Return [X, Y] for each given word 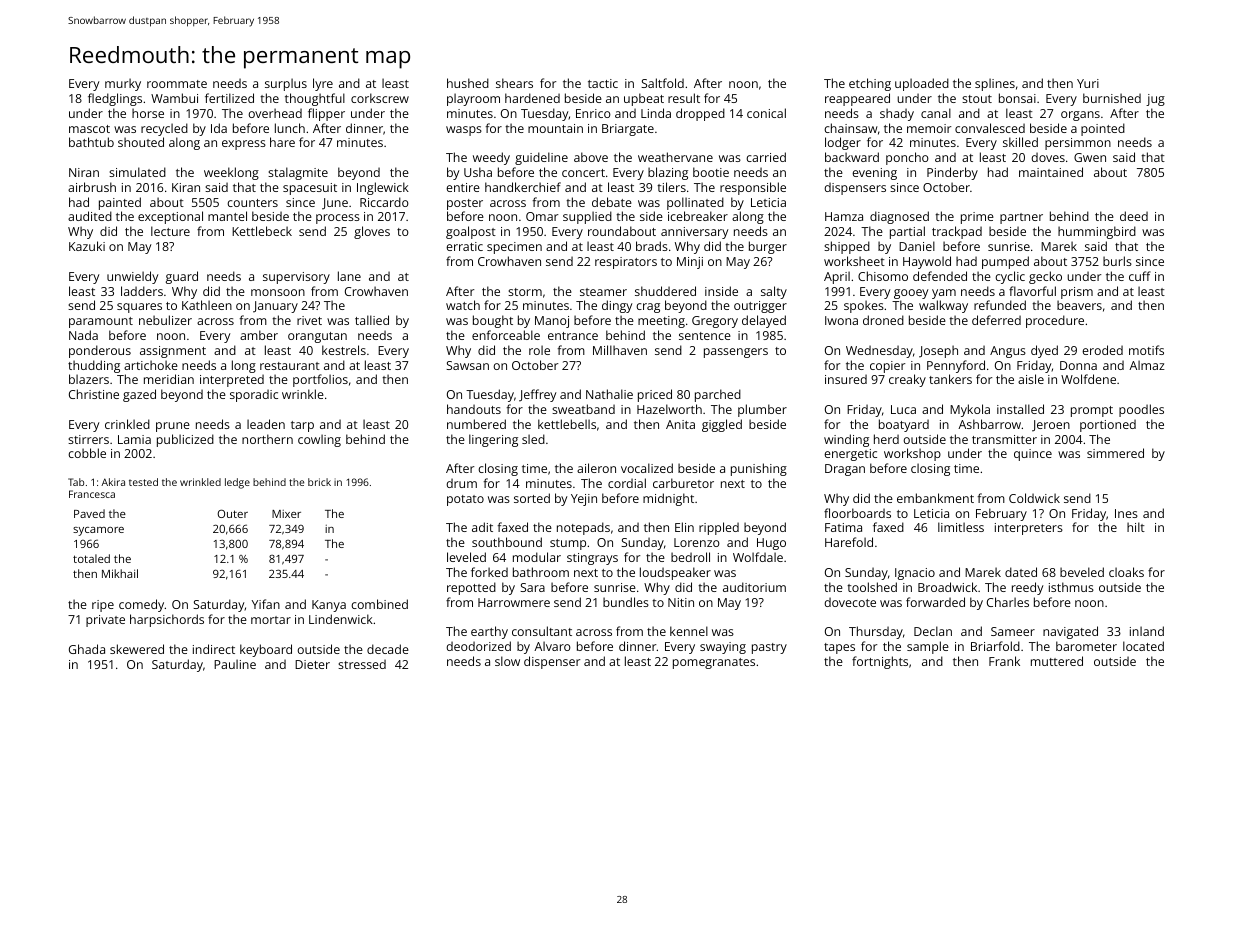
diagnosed [899, 217]
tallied [372, 320]
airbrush [92, 187]
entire [463, 187]
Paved [89, 513]
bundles [626, 602]
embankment [935, 498]
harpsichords [167, 620]
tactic [603, 83]
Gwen [1090, 157]
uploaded [922, 84]
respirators [626, 263]
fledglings [115, 99]
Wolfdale [758, 557]
